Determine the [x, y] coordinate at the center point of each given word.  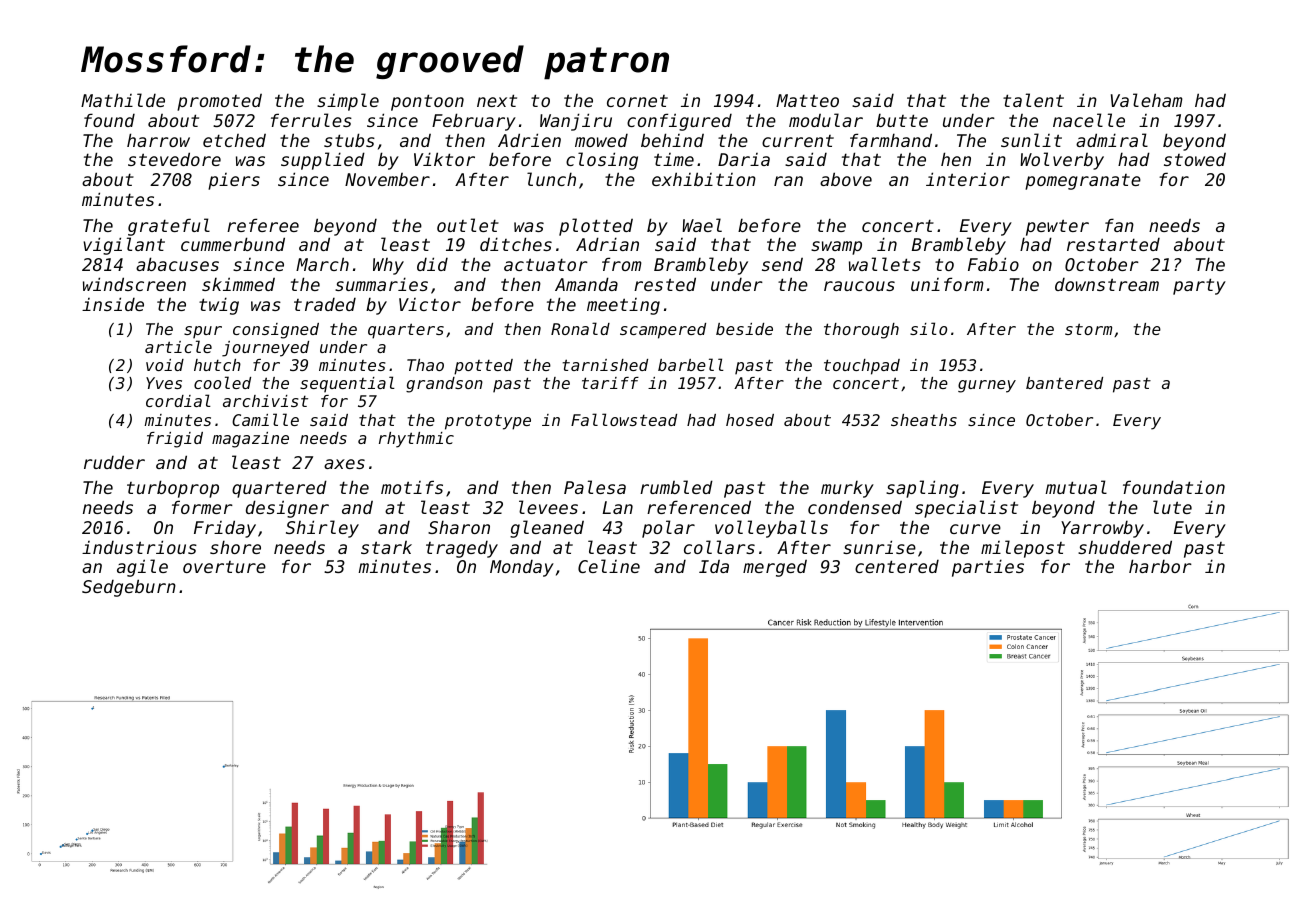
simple [348, 102]
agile [142, 568]
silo [928, 328]
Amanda [586, 284]
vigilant [124, 246]
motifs [412, 487]
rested [665, 284]
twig [219, 306]
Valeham [1147, 100]
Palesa [595, 487]
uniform [947, 284]
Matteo [807, 100]
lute [1172, 507]
